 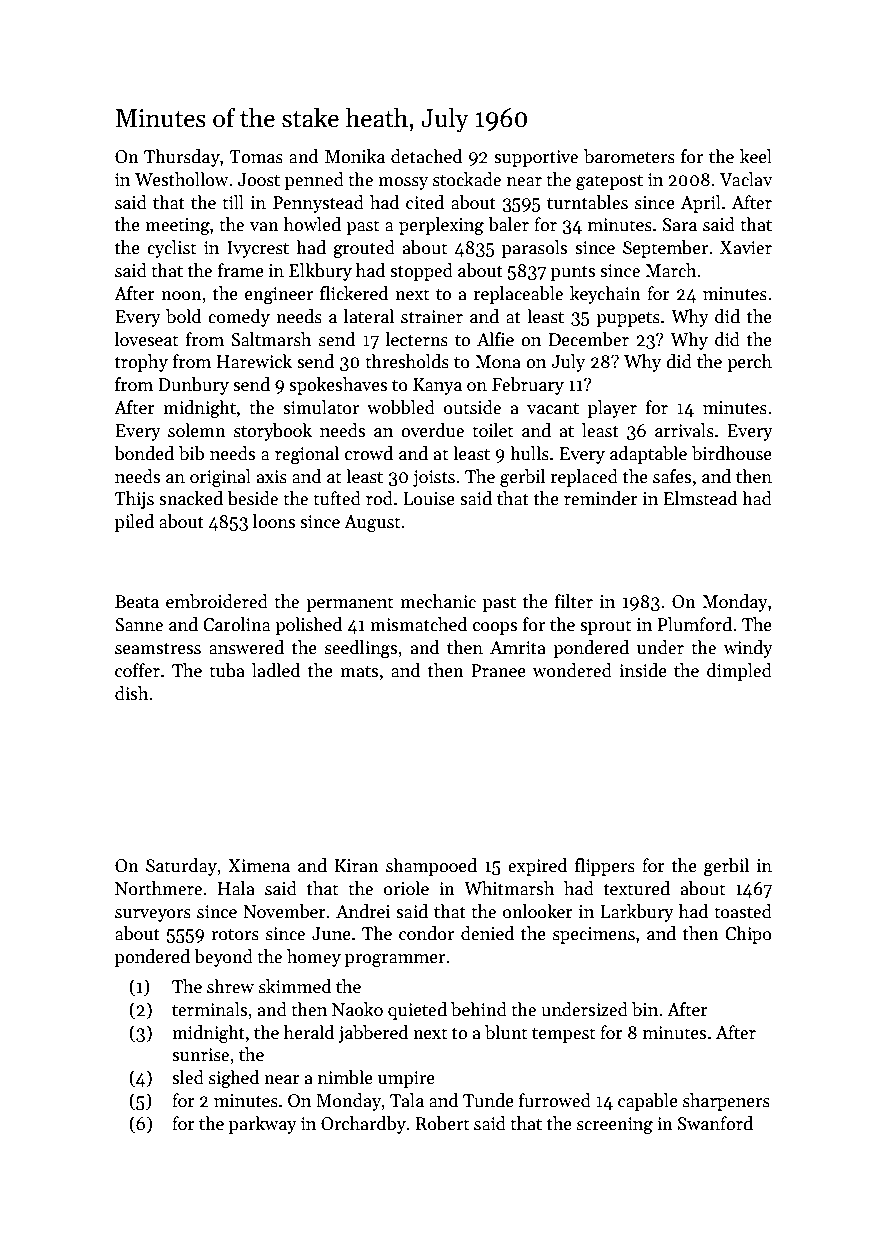 What do you see at coordinates (684, 430) in the document?
I see `arrivals` at bounding box center [684, 430].
